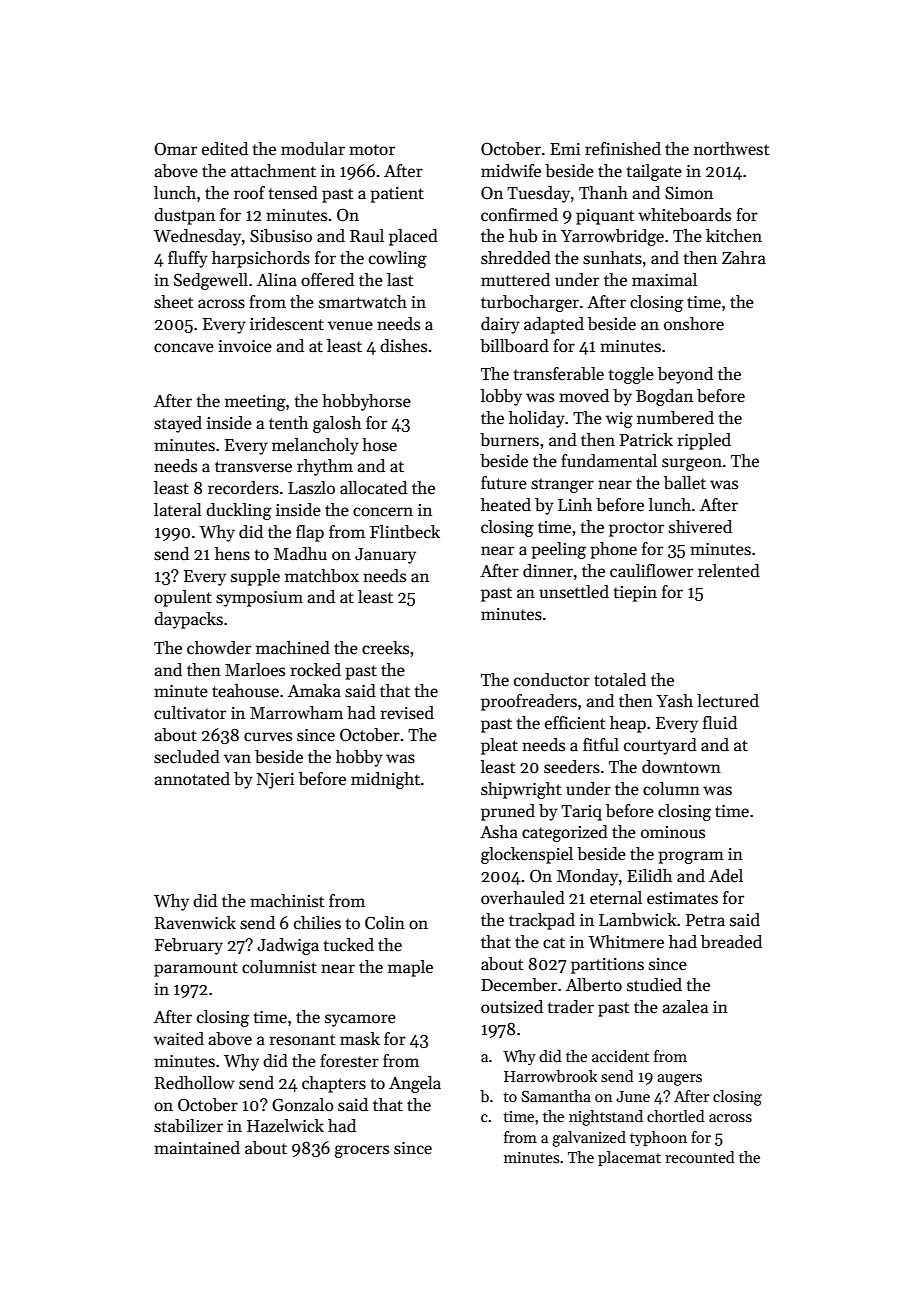  I want to click on Hazelwick, so click(285, 1126).
